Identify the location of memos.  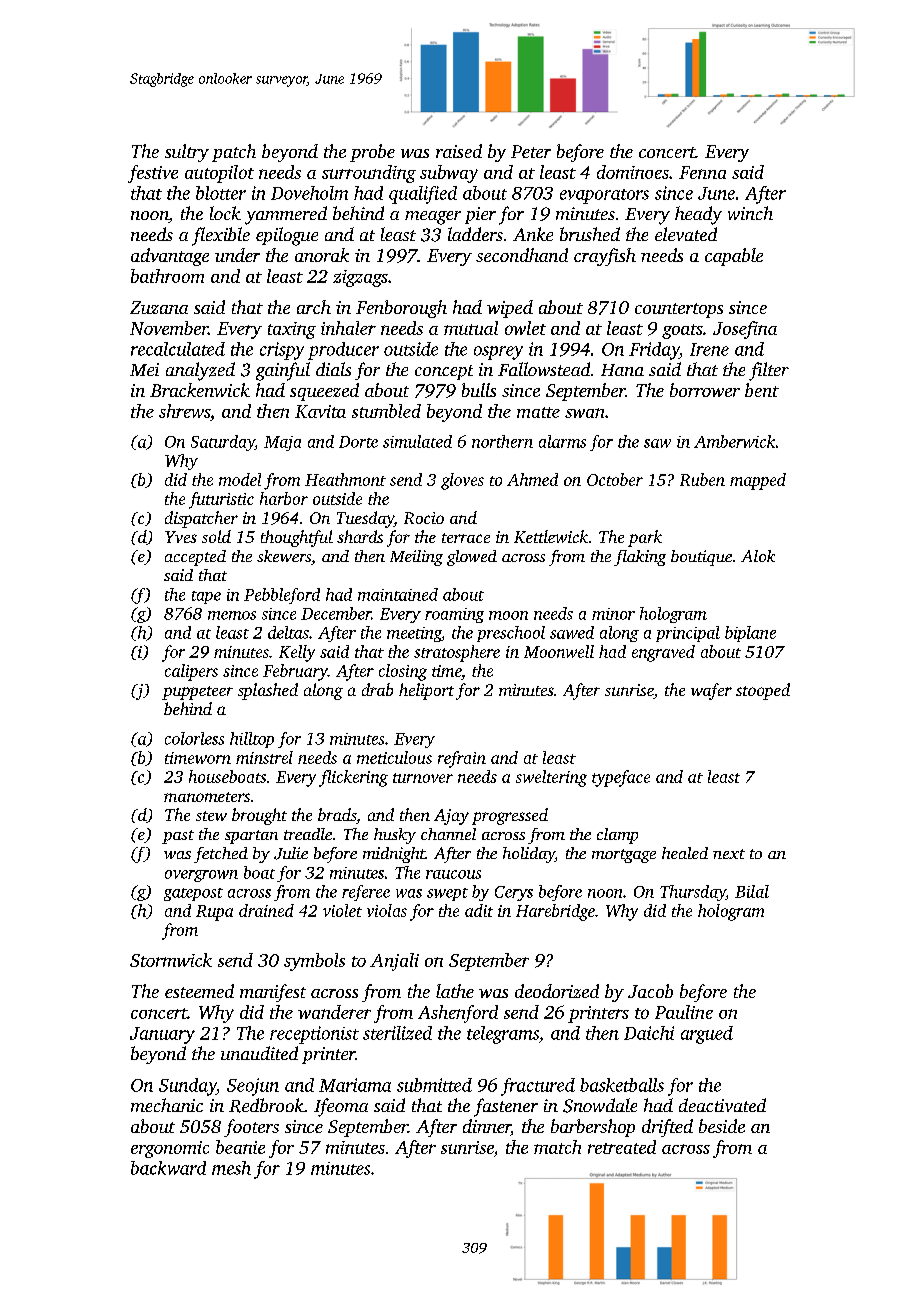
(232, 615).
